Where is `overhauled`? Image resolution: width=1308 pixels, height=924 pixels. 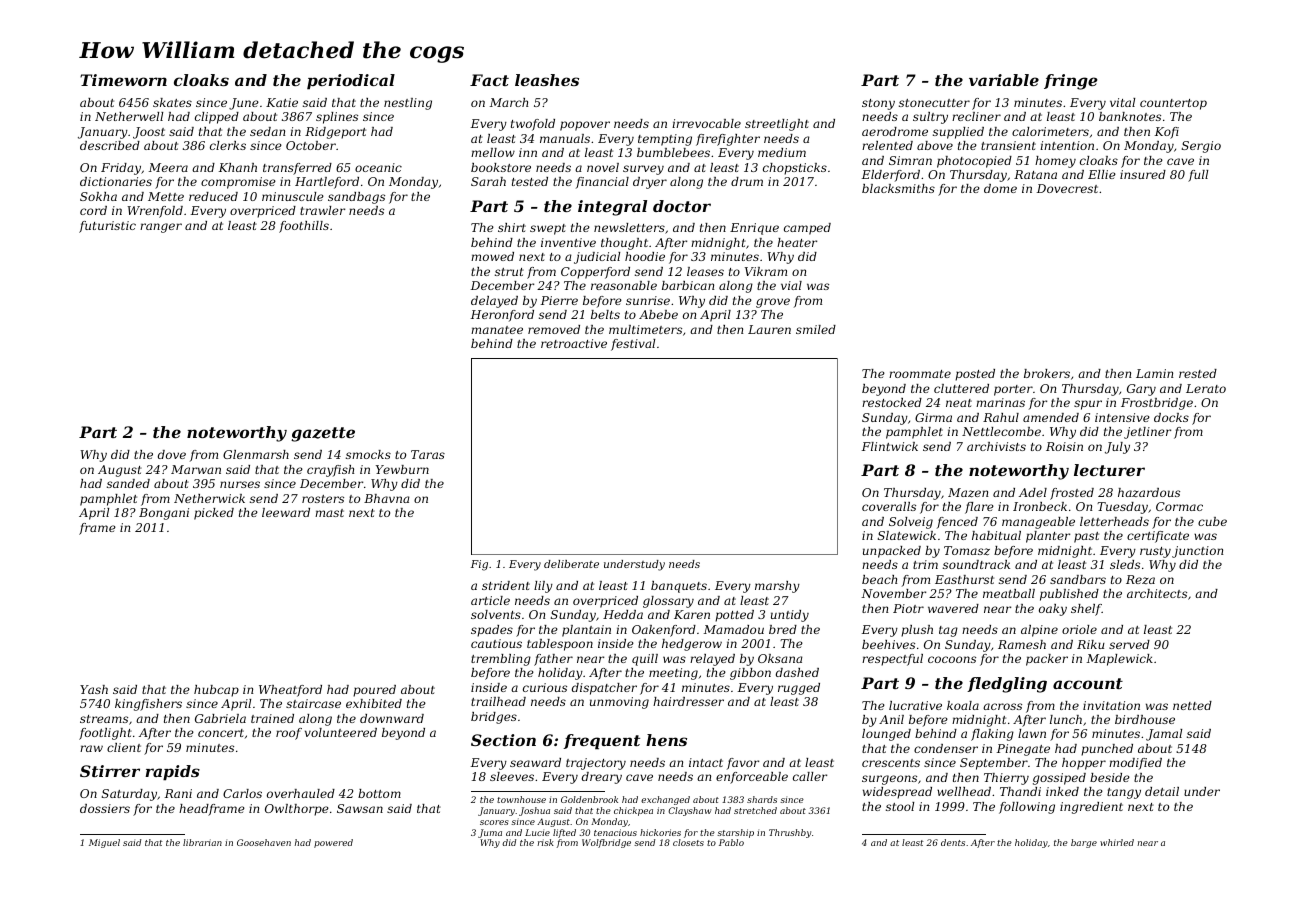
overhauled is located at coordinates (301, 793).
